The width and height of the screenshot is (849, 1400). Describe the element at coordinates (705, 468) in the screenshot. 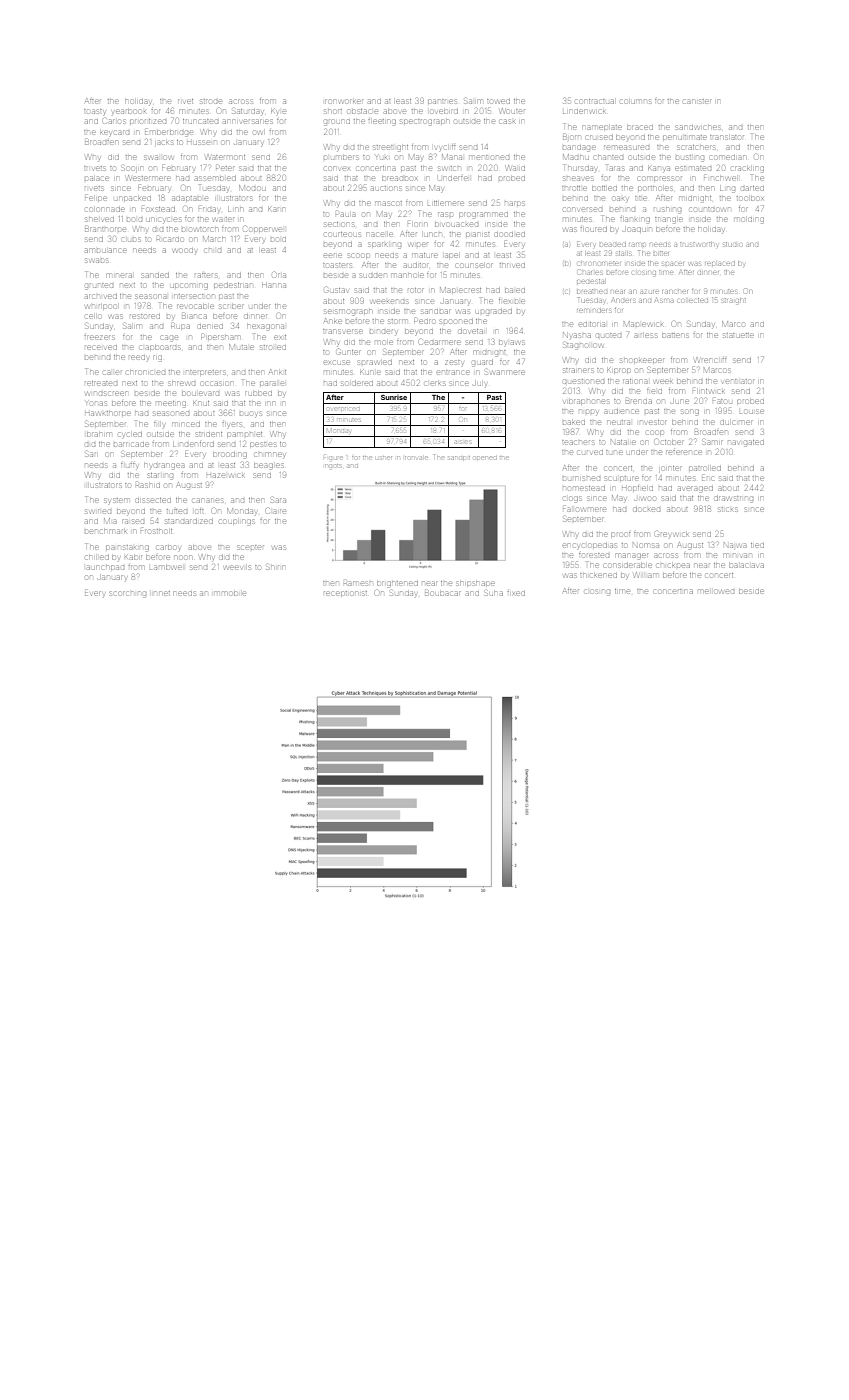

I see `patrolled` at that location.
